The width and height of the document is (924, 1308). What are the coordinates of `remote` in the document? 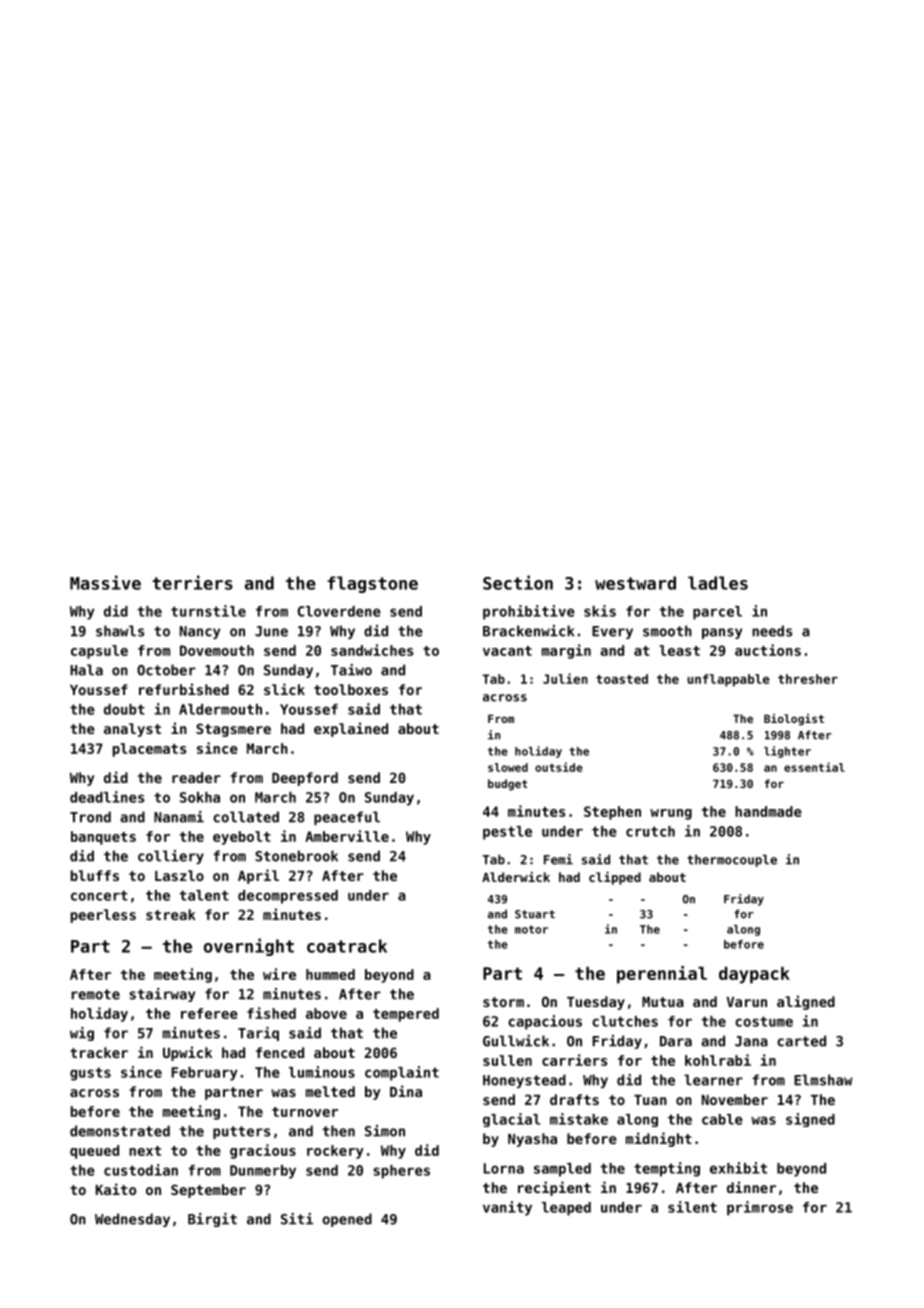 It's located at (95, 994).
